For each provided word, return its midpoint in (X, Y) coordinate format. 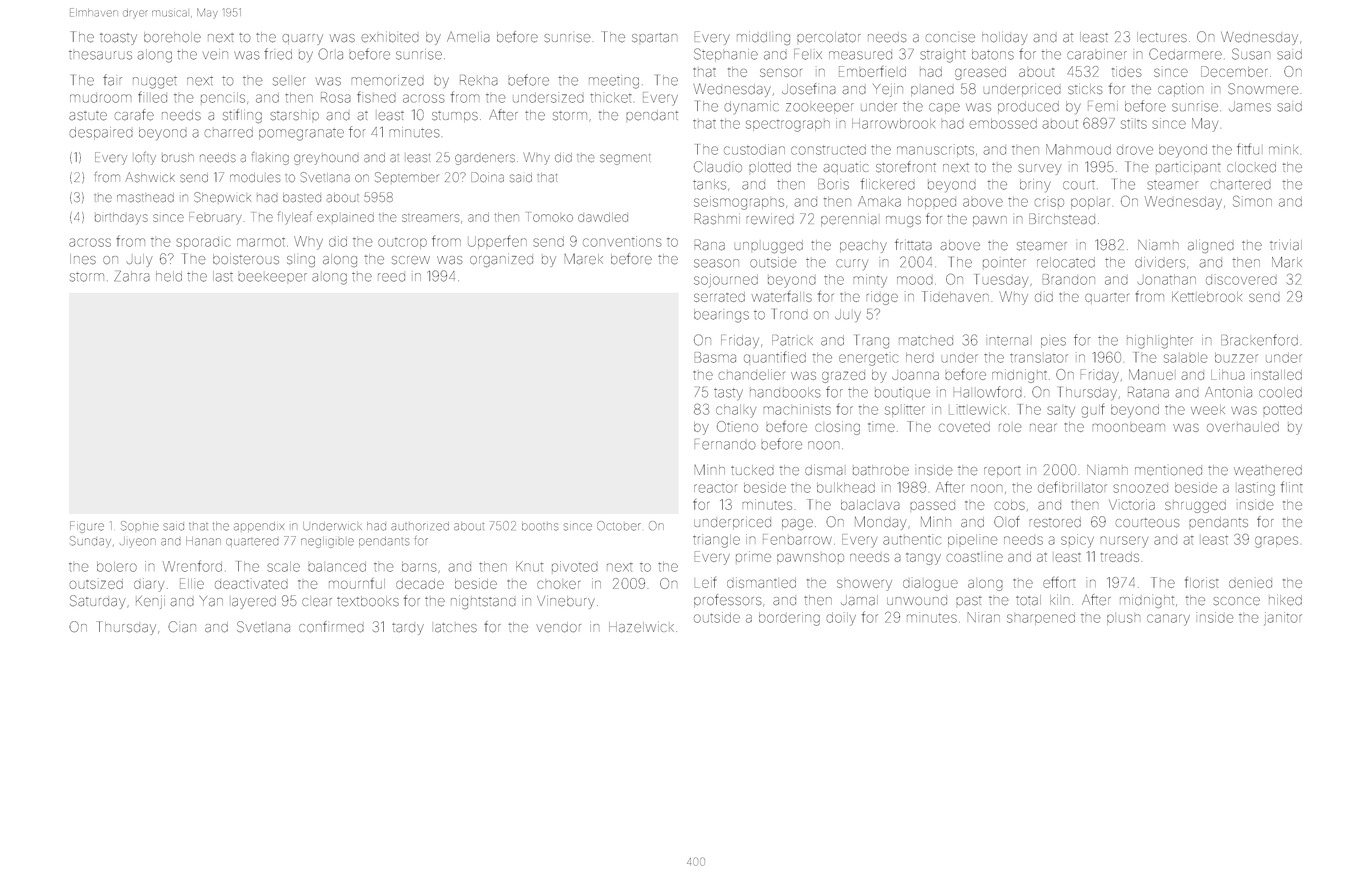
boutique (902, 394)
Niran (984, 617)
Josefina (809, 89)
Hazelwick (641, 627)
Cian (182, 627)
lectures (1162, 37)
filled (152, 97)
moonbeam (1129, 428)
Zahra (132, 276)
